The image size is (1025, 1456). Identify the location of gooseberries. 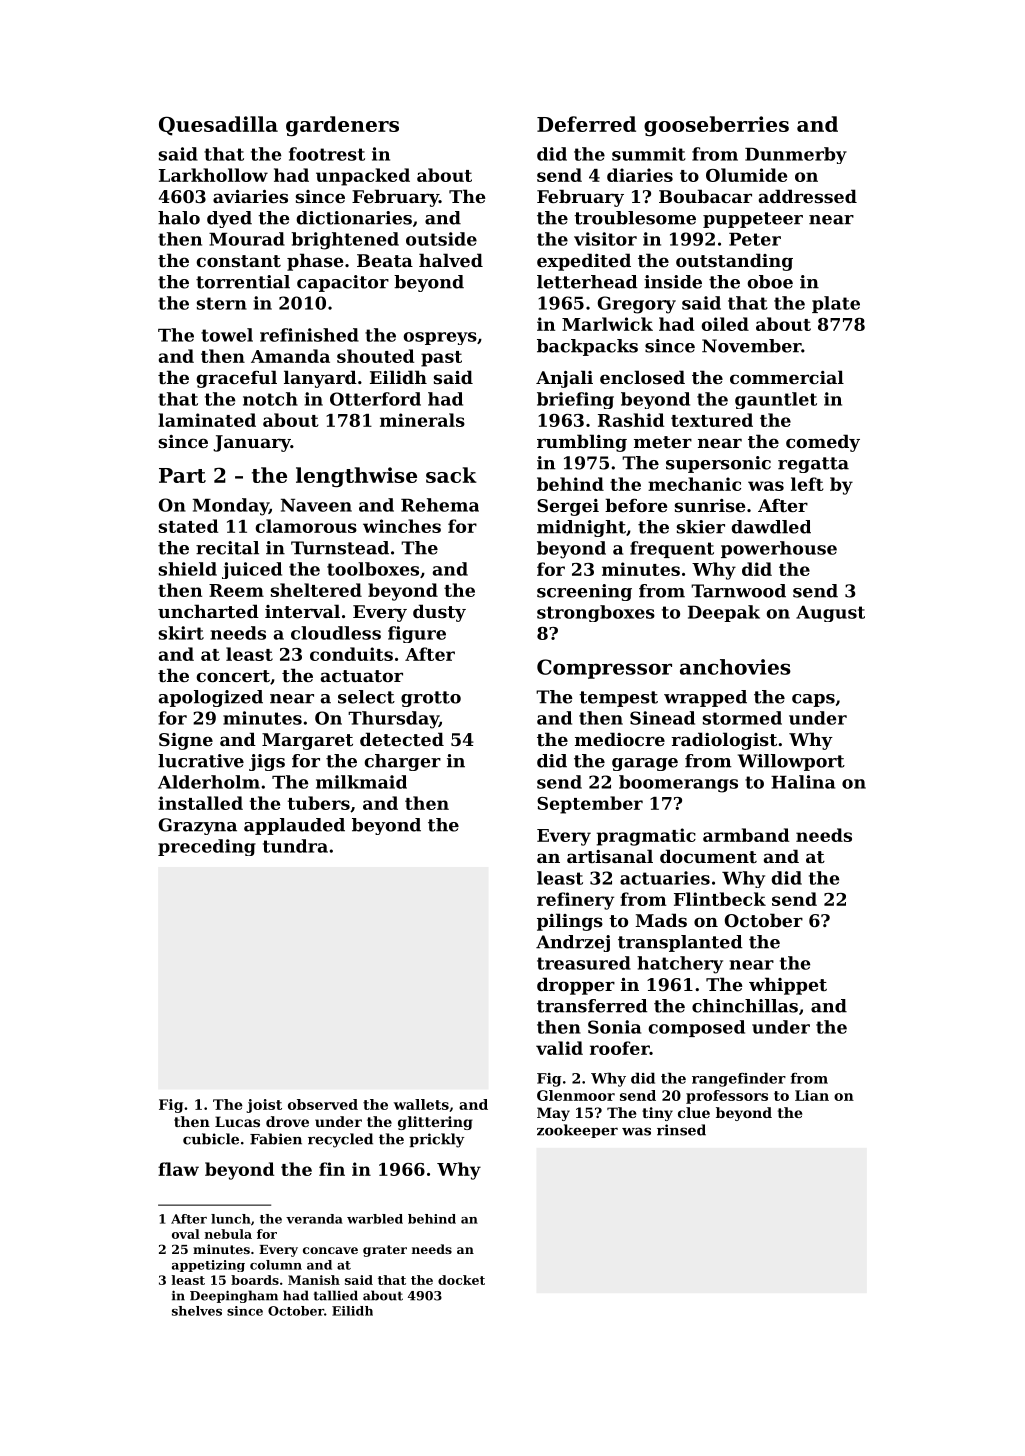
(716, 126).
